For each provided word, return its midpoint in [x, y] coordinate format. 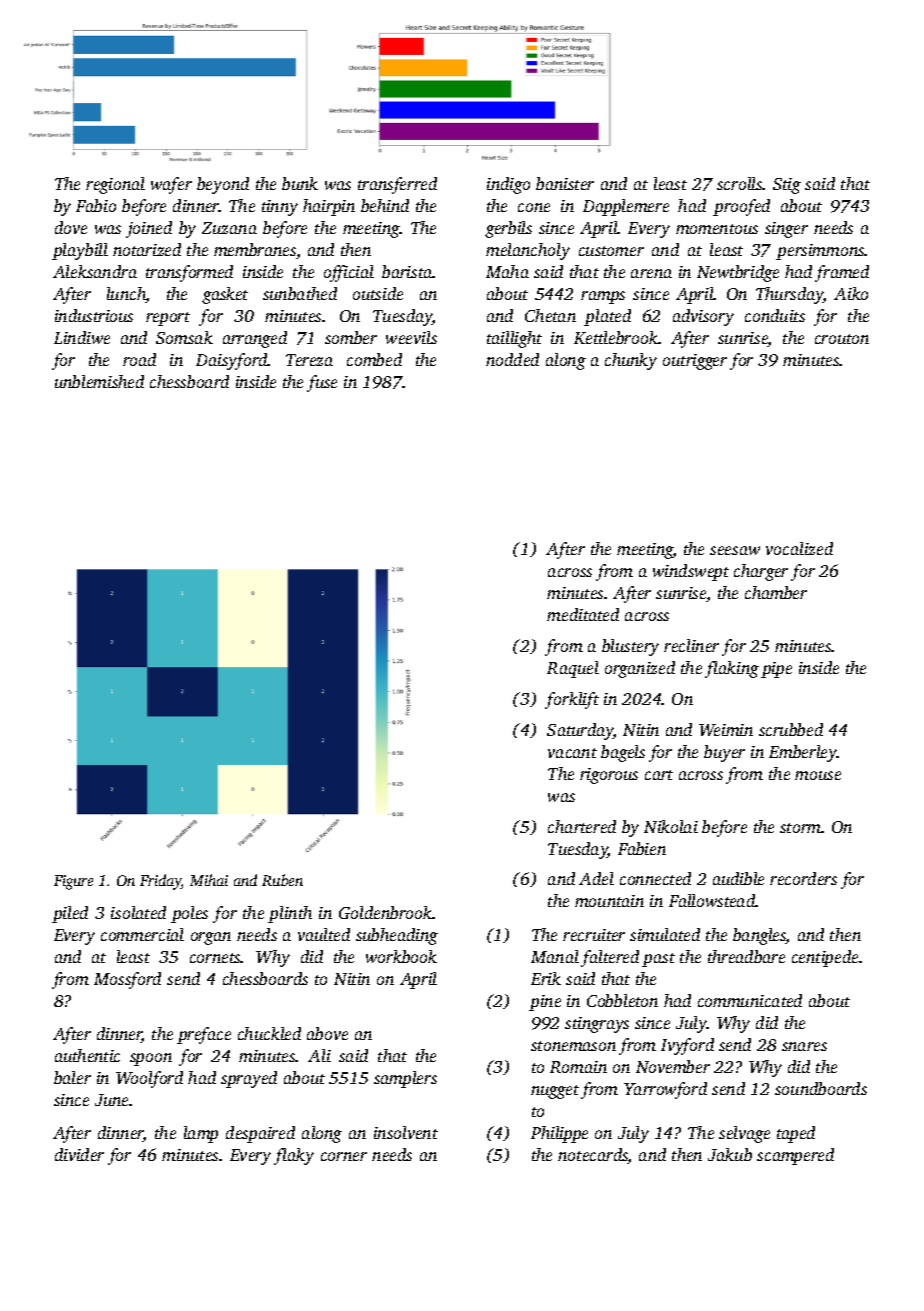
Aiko [851, 293]
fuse [322, 383]
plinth [290, 914]
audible [738, 878]
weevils [411, 337]
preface [204, 1035]
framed [842, 273]
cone [534, 207]
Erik [546, 978]
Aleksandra [95, 271]
